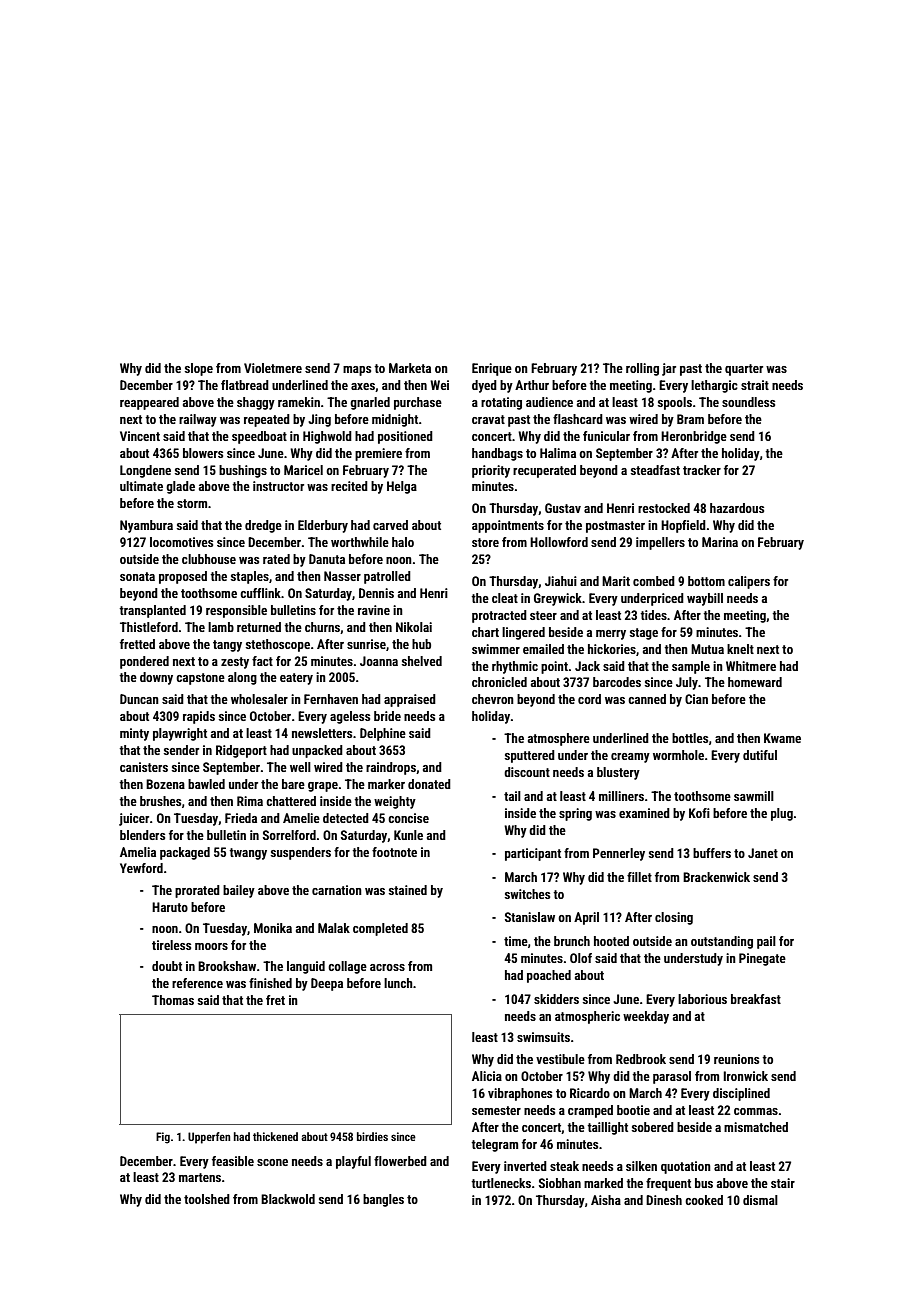  I want to click on Fig, so click(163, 1138).
